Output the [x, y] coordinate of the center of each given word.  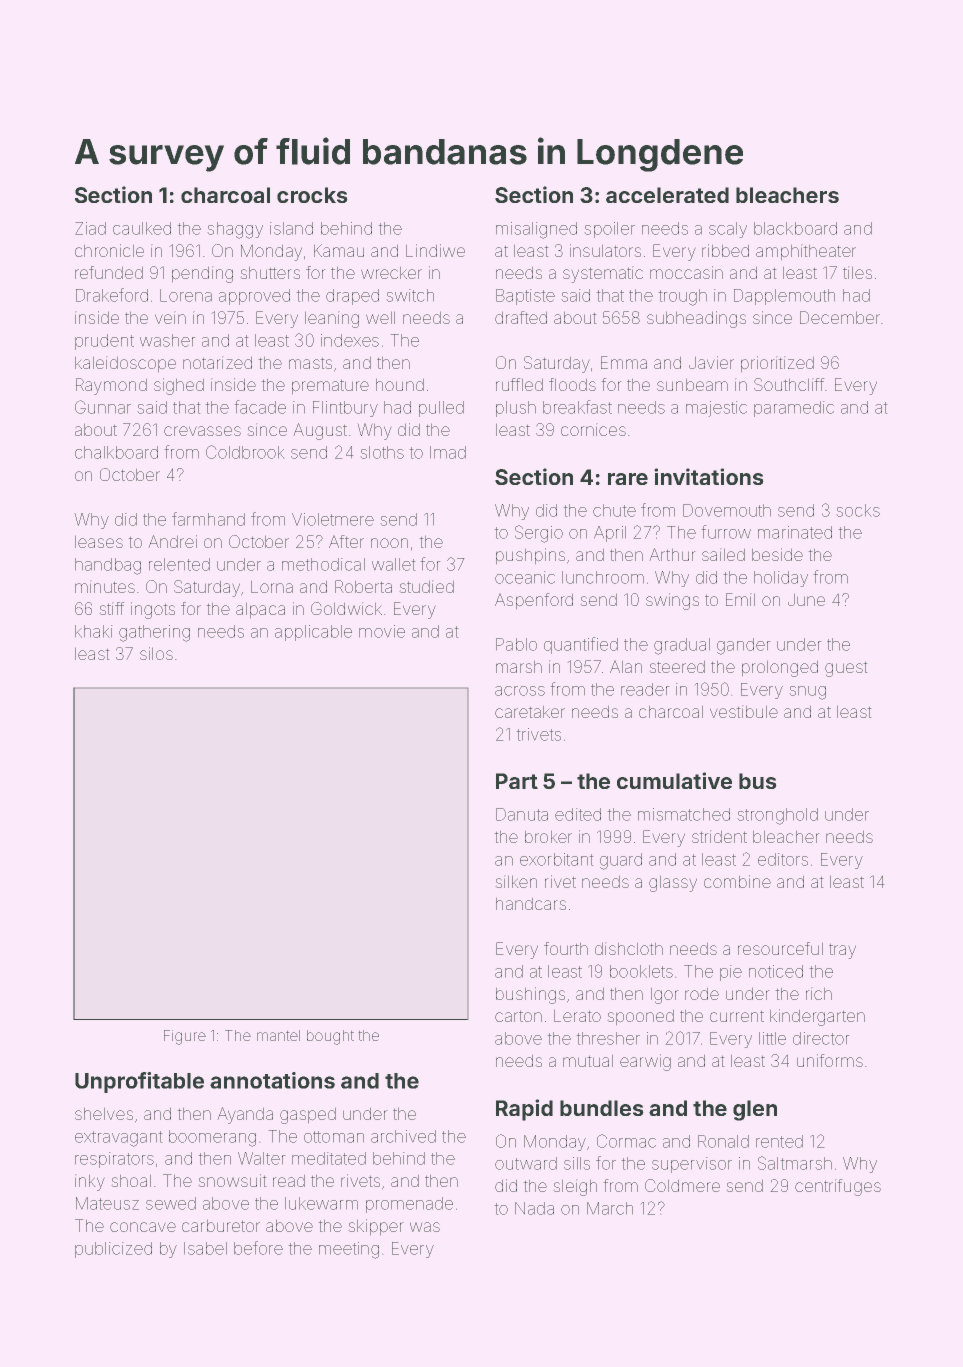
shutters [270, 273]
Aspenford [534, 601]
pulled [441, 409]
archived [403, 1136]
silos [156, 653]
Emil [740, 599]
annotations [272, 1080]
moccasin [686, 272]
